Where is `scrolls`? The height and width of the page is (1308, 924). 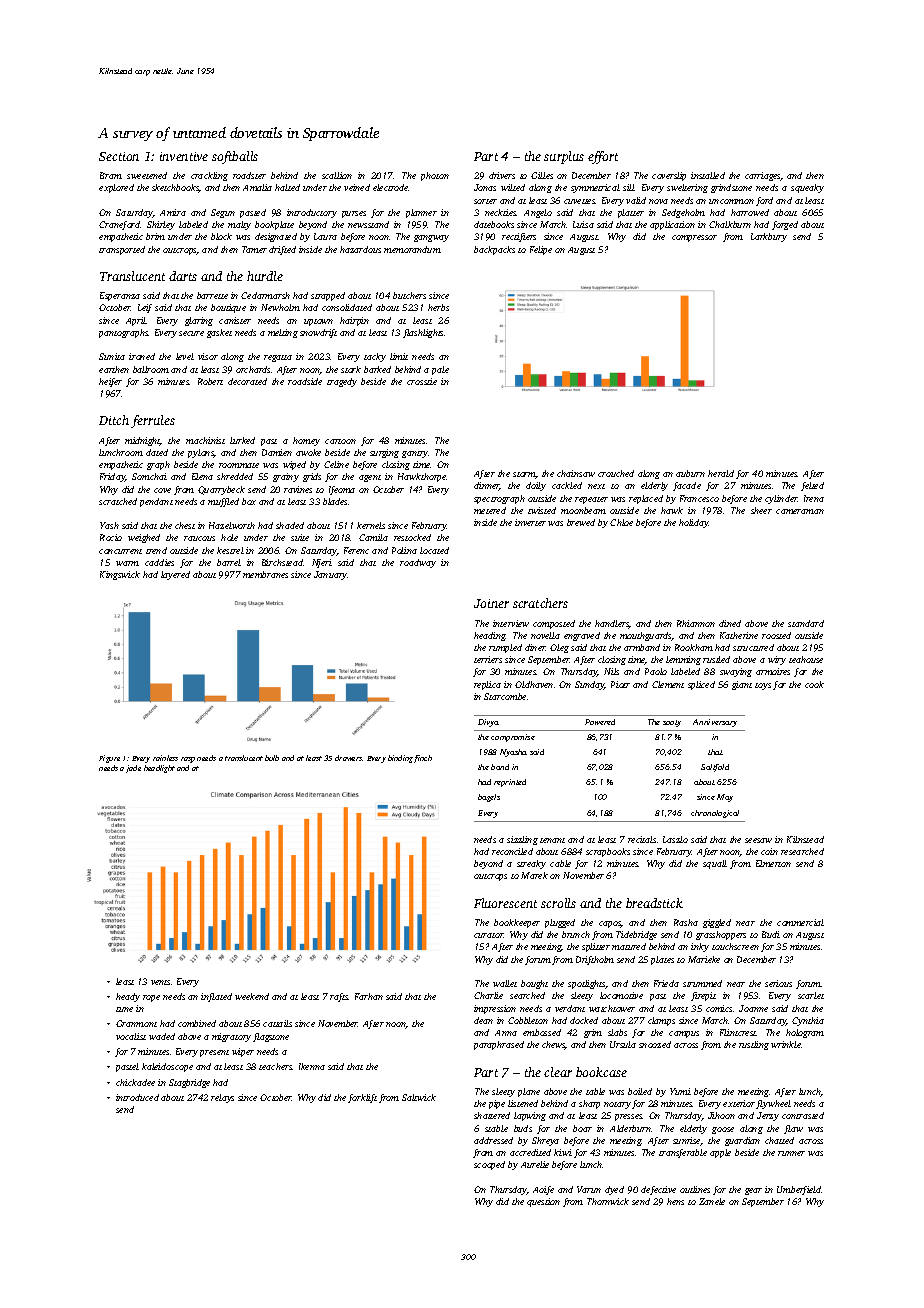 scrolls is located at coordinates (558, 903).
